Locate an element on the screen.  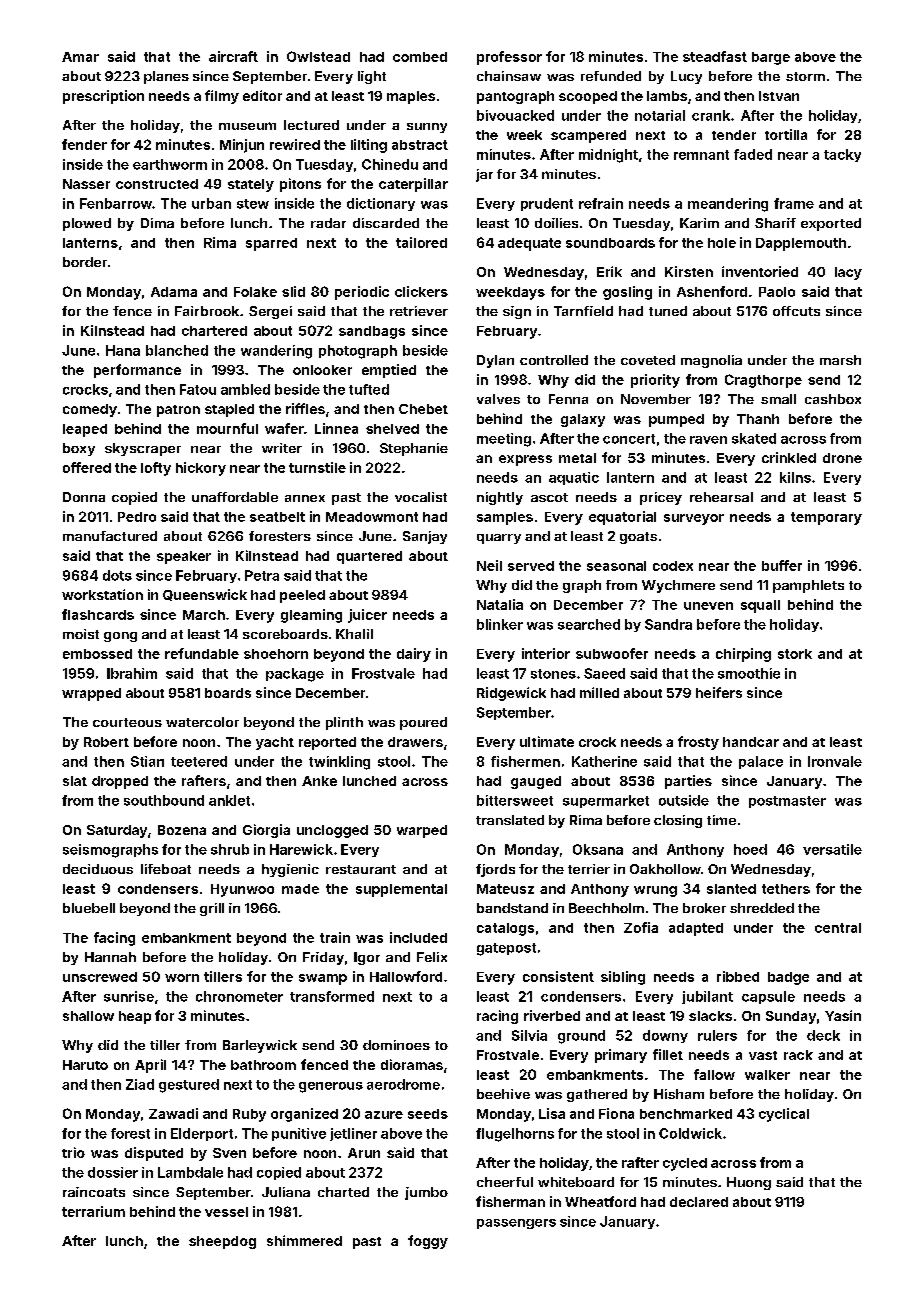
milled is located at coordinates (599, 692).
